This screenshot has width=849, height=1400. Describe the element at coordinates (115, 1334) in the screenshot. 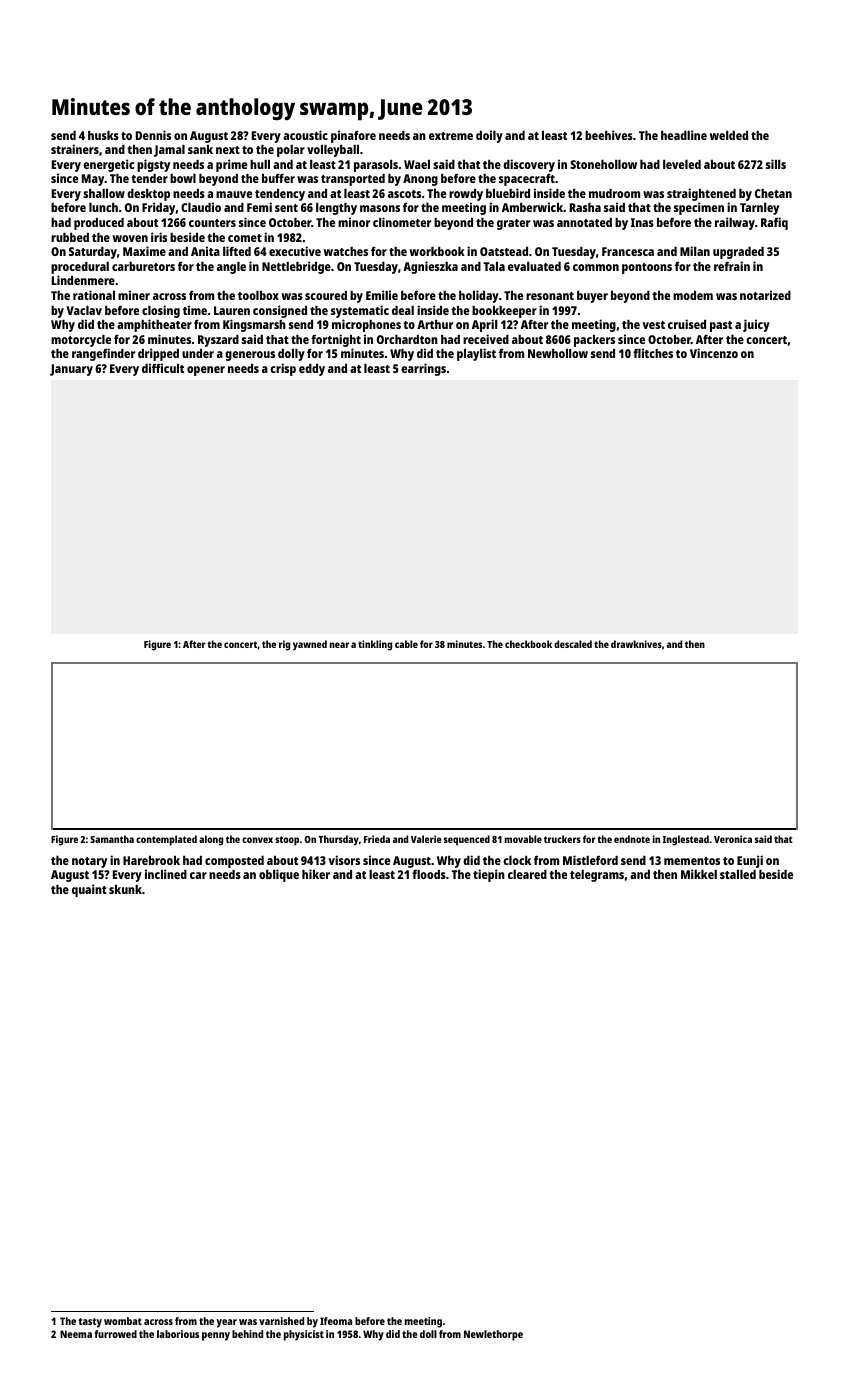

I see `furrowed` at that location.
